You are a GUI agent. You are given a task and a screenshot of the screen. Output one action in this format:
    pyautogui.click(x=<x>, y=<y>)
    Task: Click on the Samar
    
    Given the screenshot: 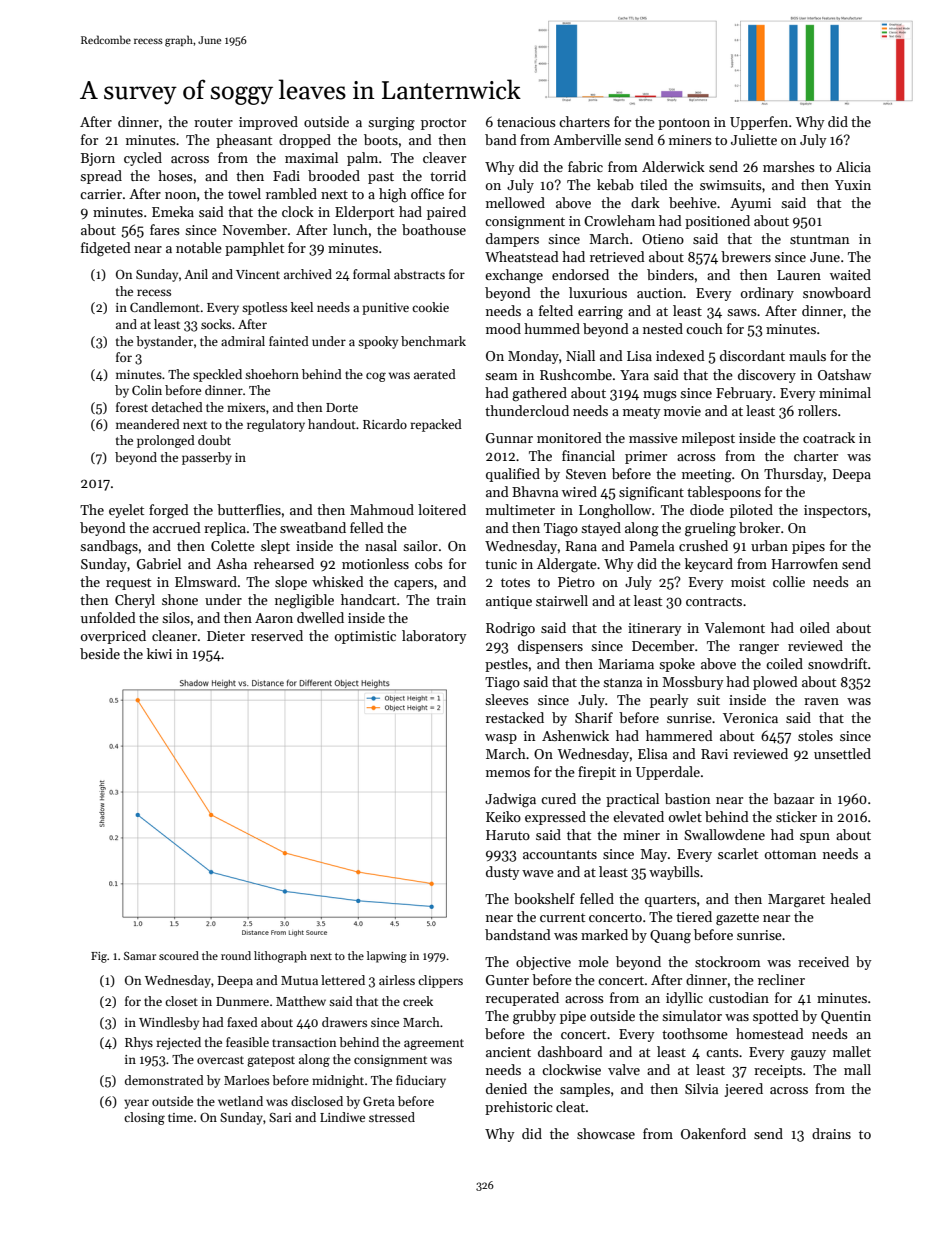 What is the action you would take?
    pyautogui.click(x=140, y=956)
